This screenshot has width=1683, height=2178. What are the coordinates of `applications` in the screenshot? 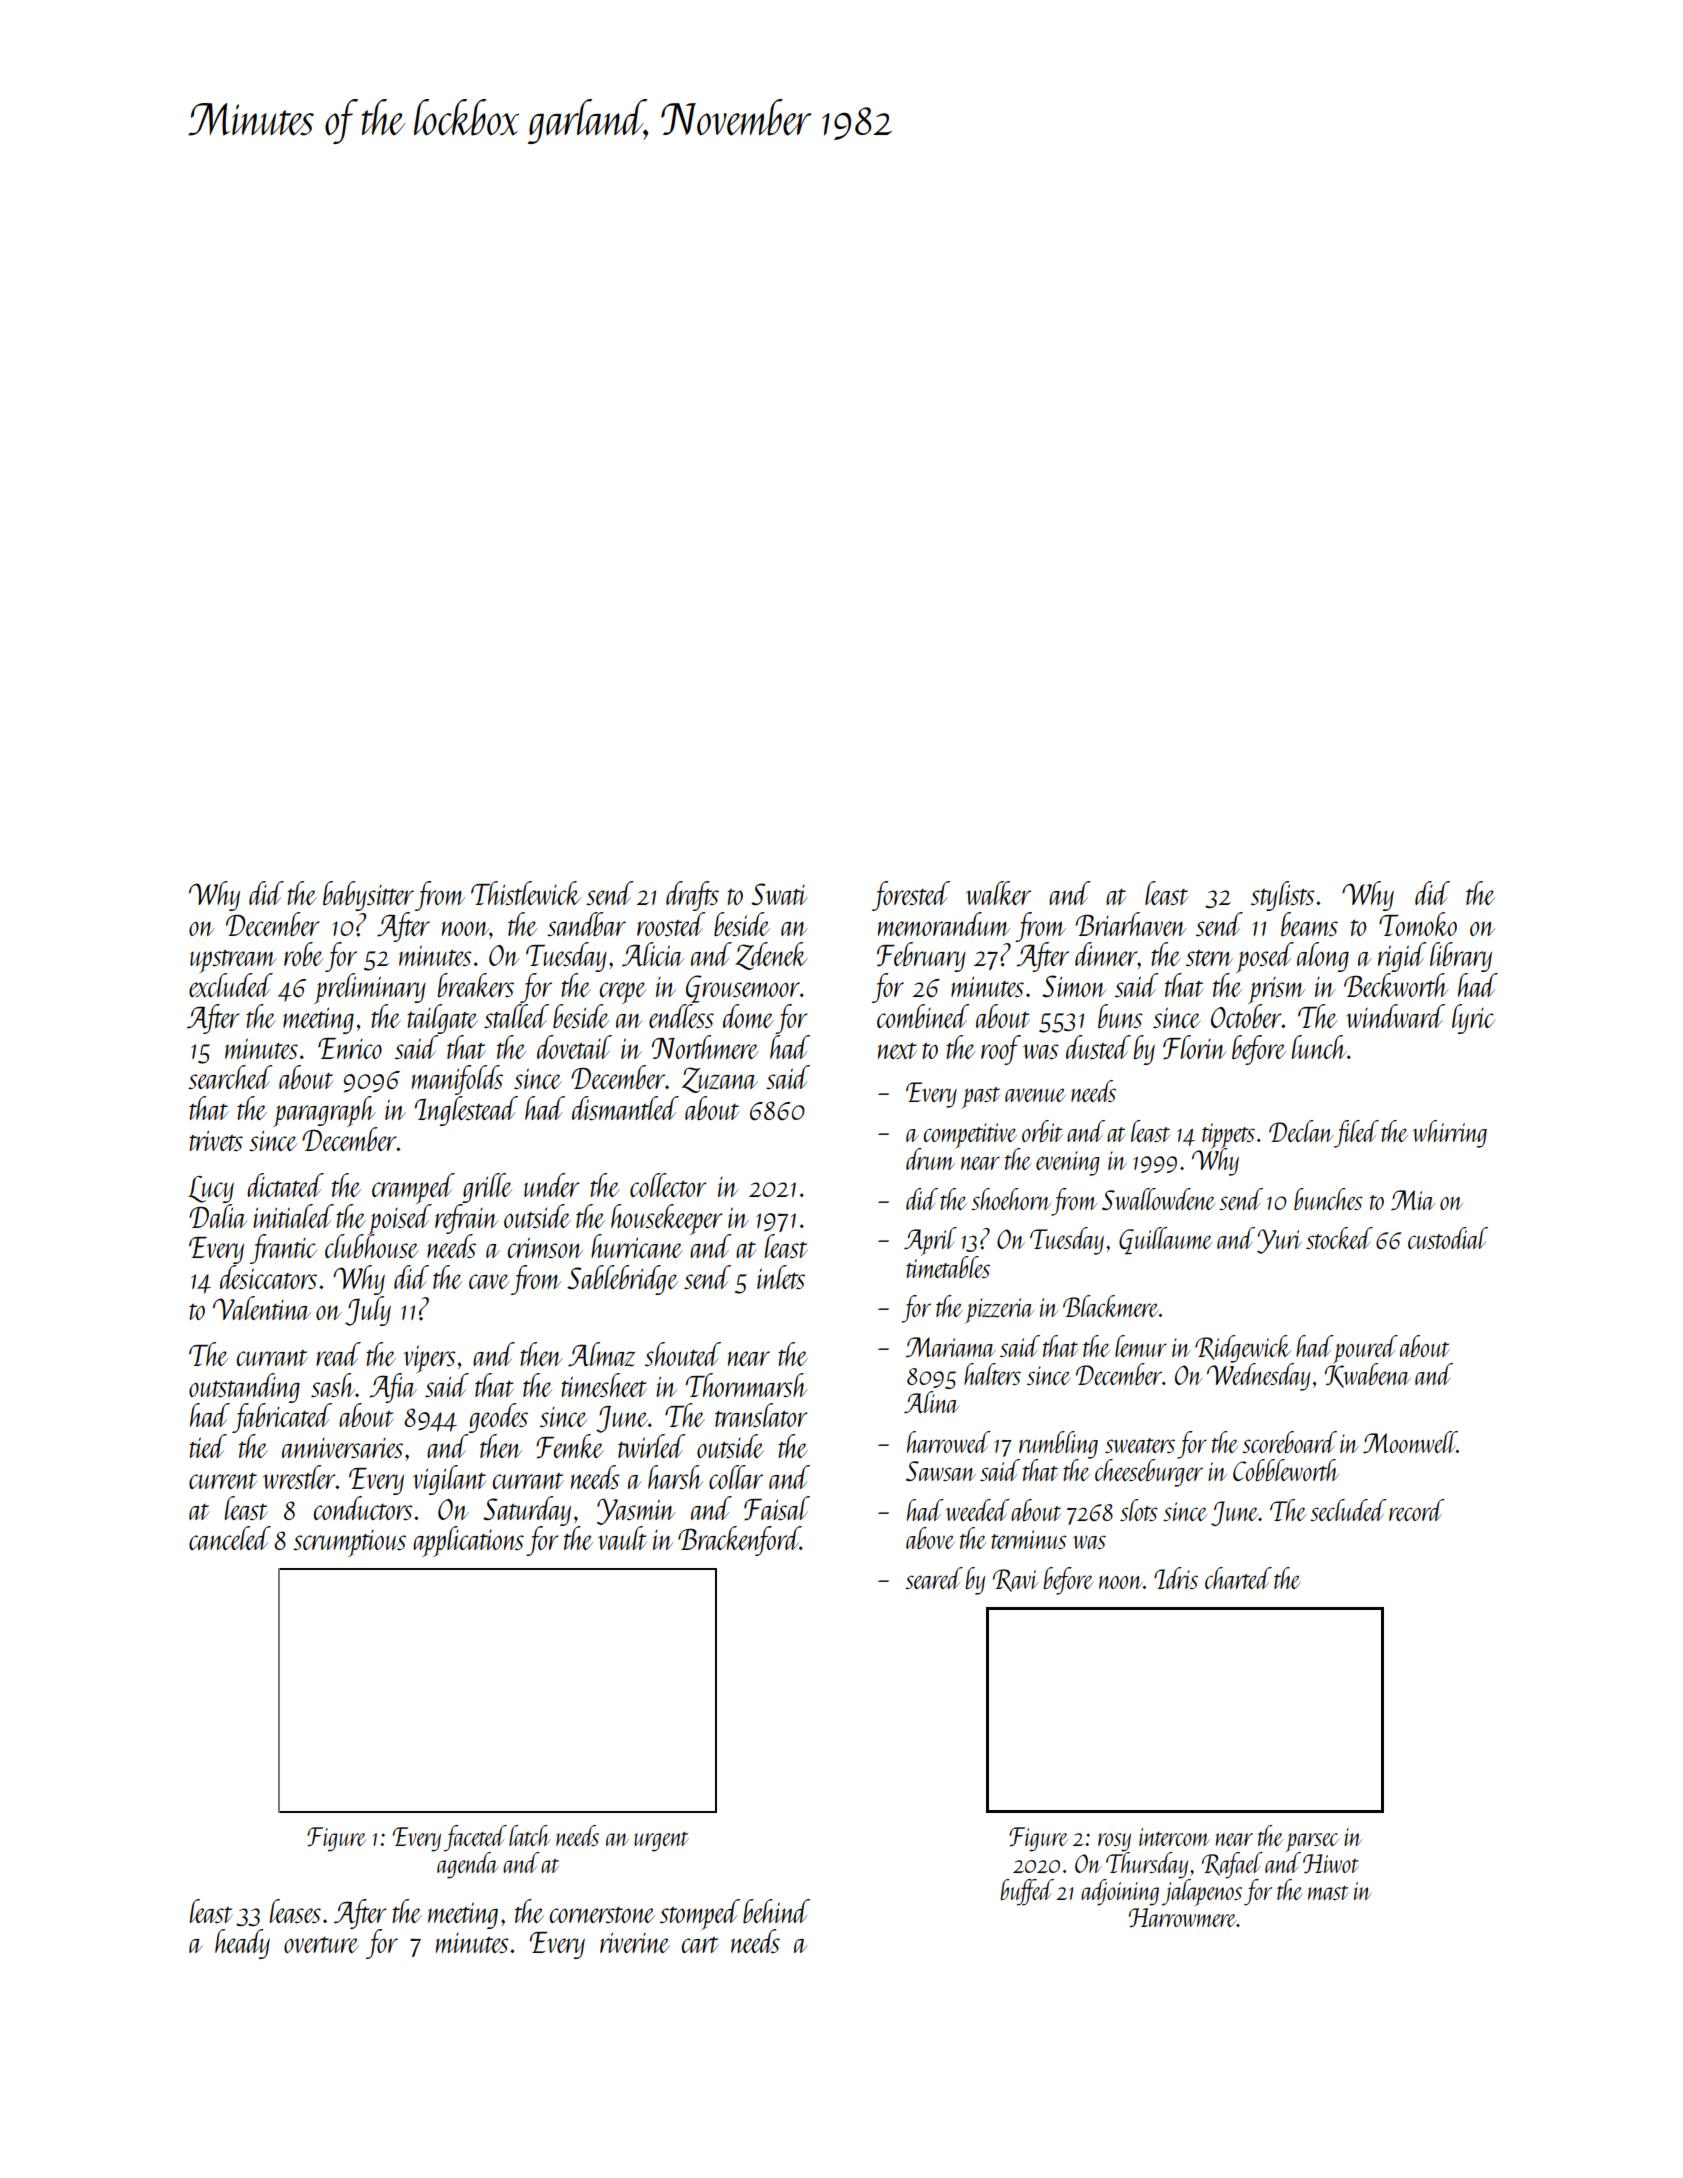 It's located at (468, 1541).
